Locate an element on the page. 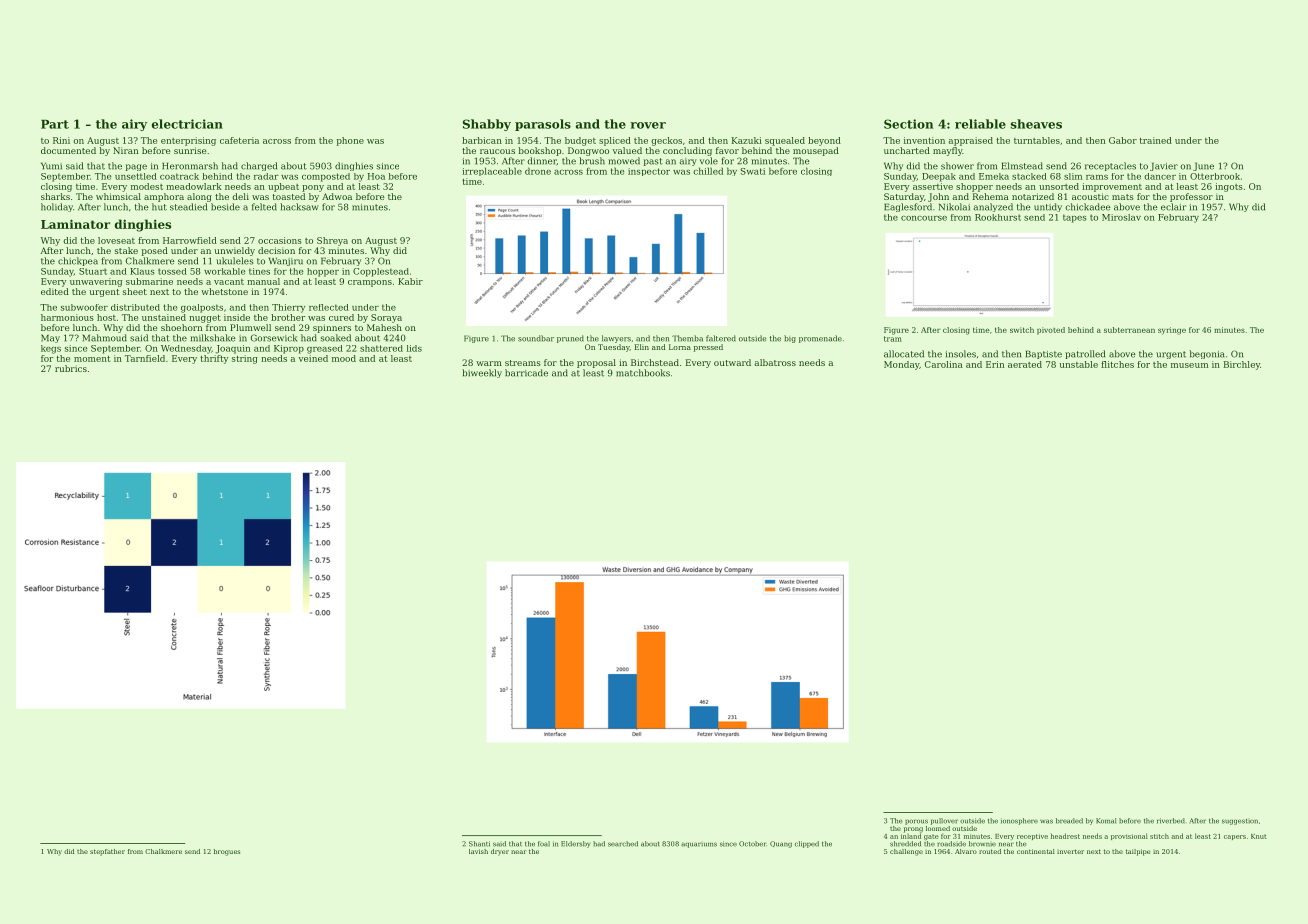 This document has width=1308, height=924. Rookhurst is located at coordinates (998, 217).
